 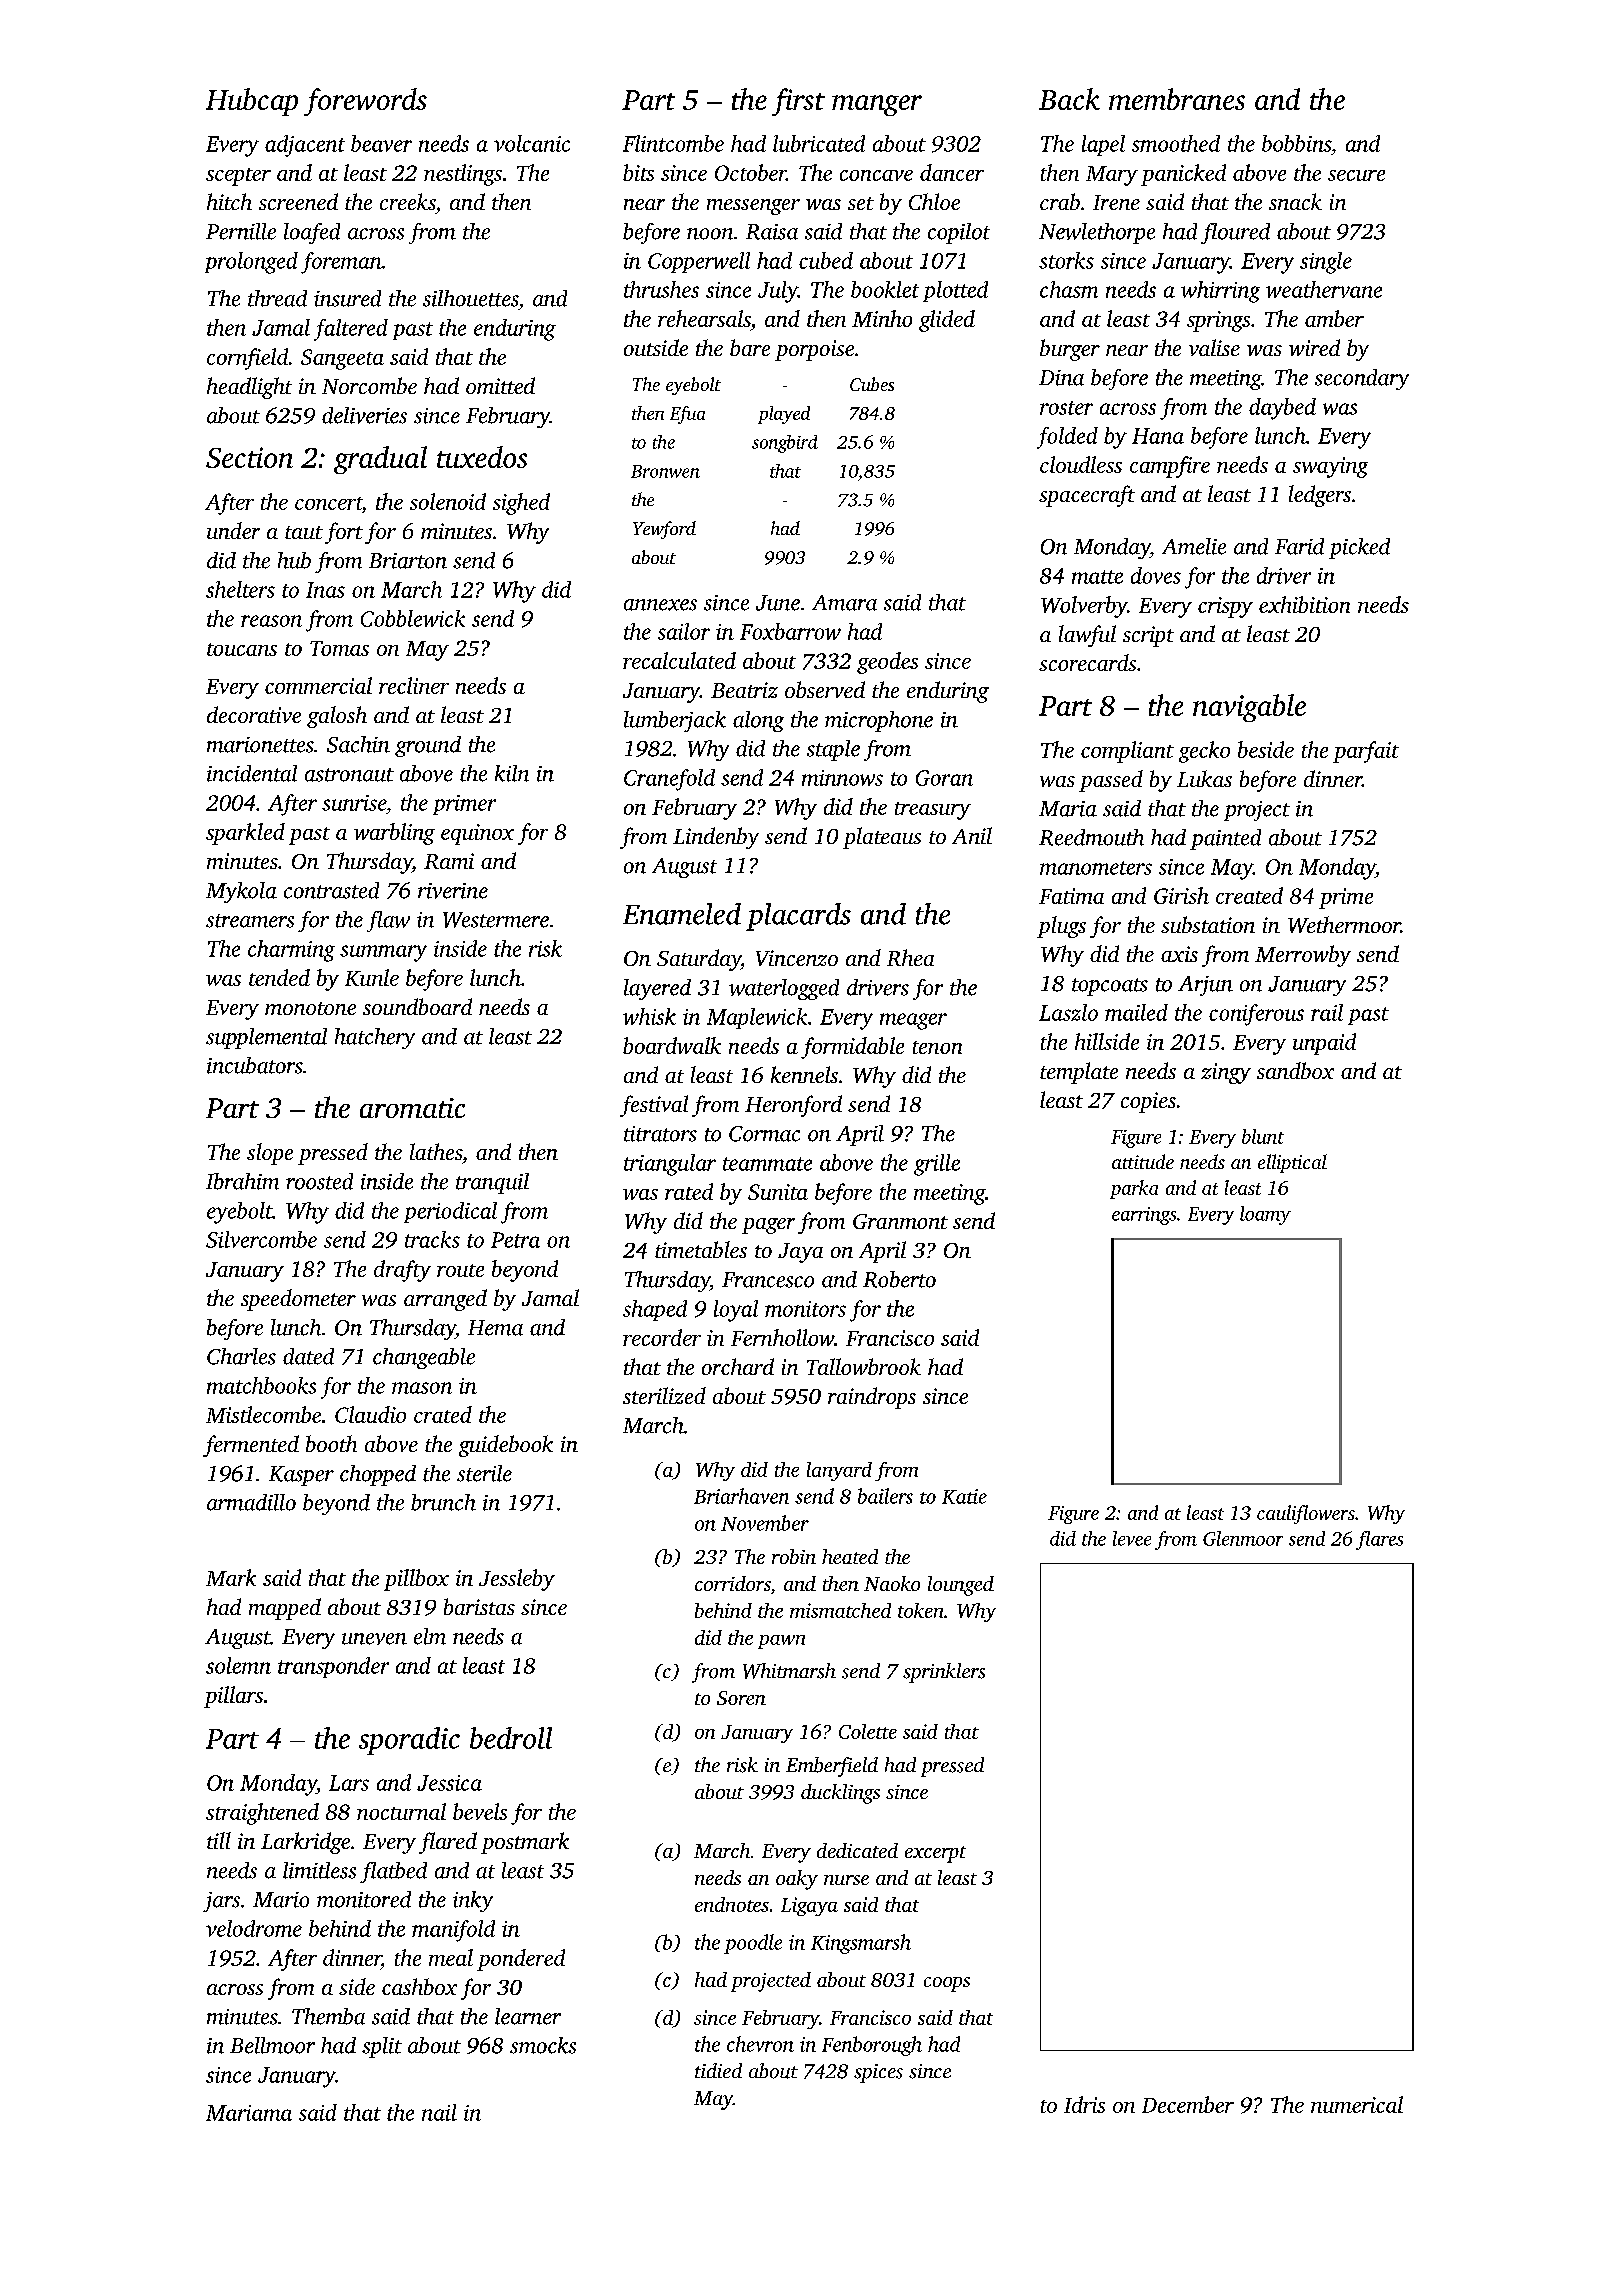 What do you see at coordinates (972, 835) in the image?
I see `Anil` at bounding box center [972, 835].
